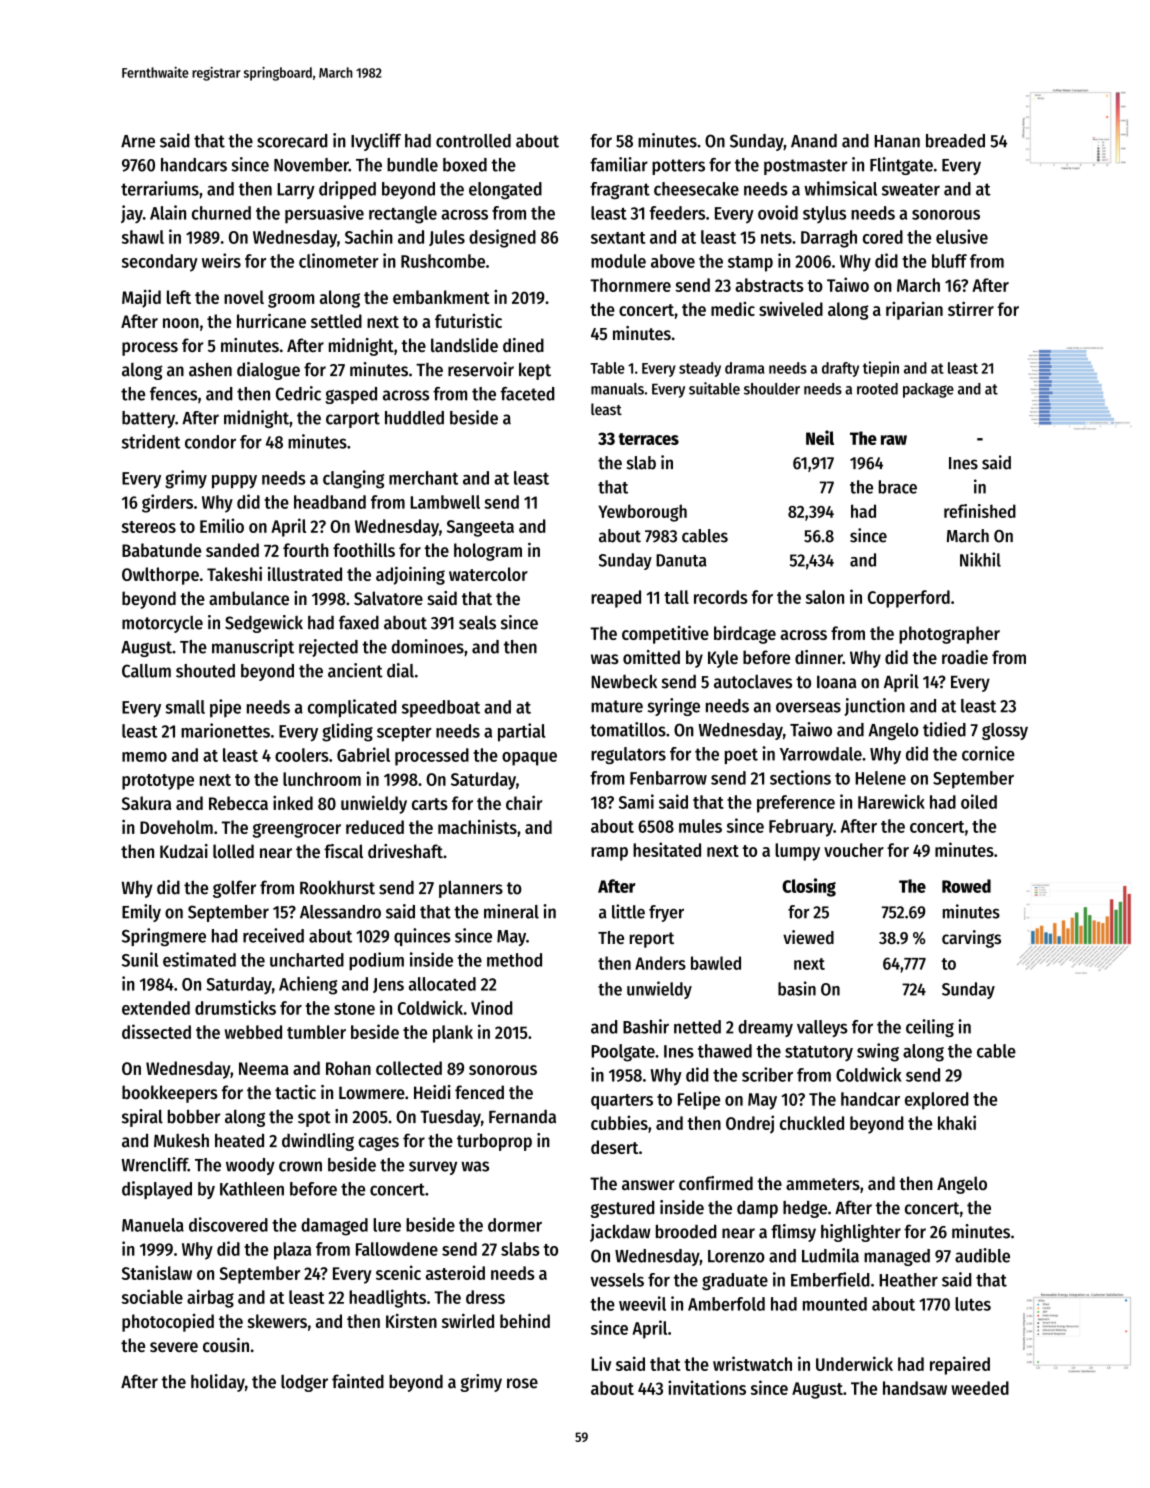 Image resolution: width=1150 pixels, height=1488 pixels. Describe the element at coordinates (264, 624) in the screenshot. I see `Sedgewick` at that location.
